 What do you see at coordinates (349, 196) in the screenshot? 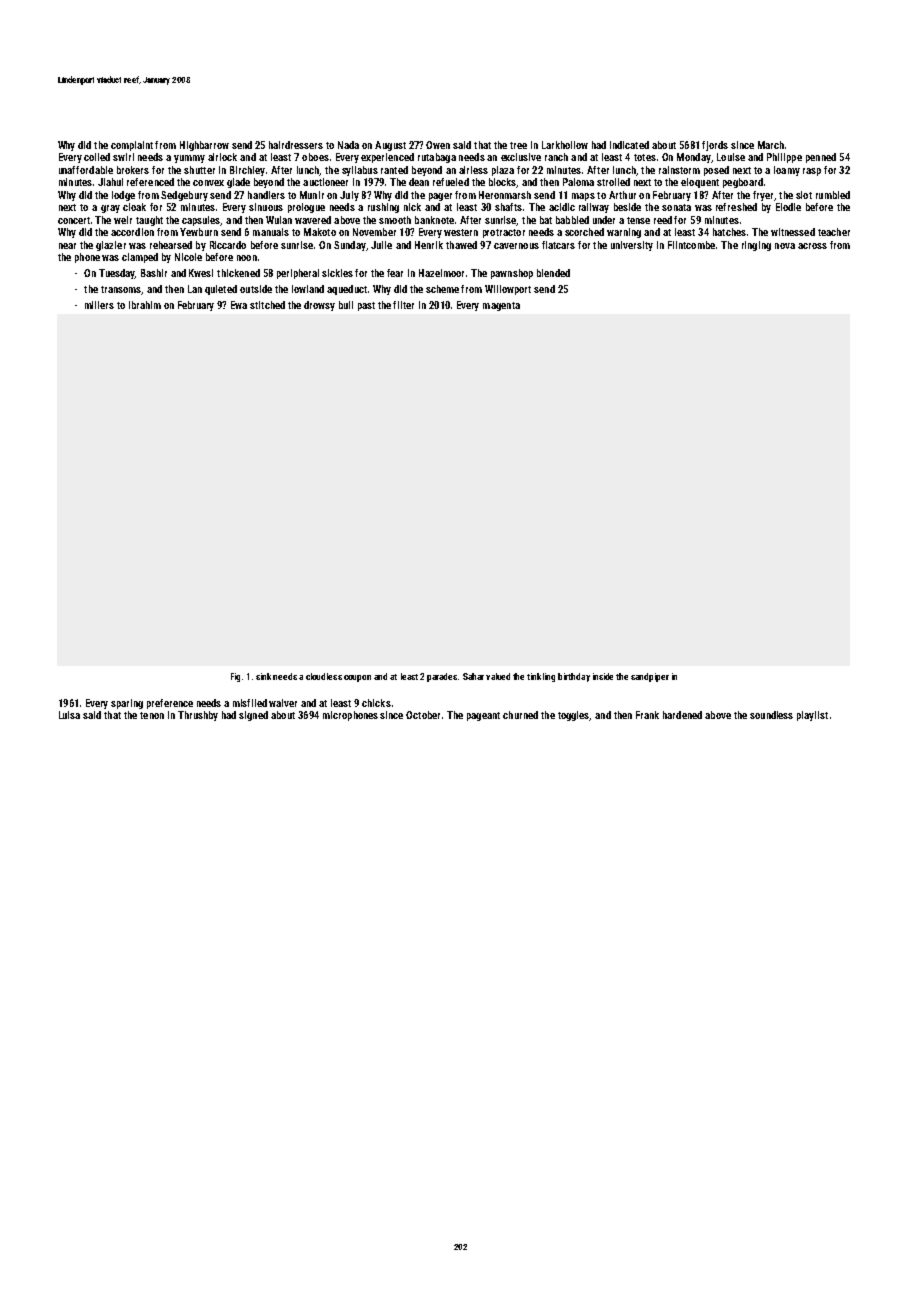
I see `July` at bounding box center [349, 196].
